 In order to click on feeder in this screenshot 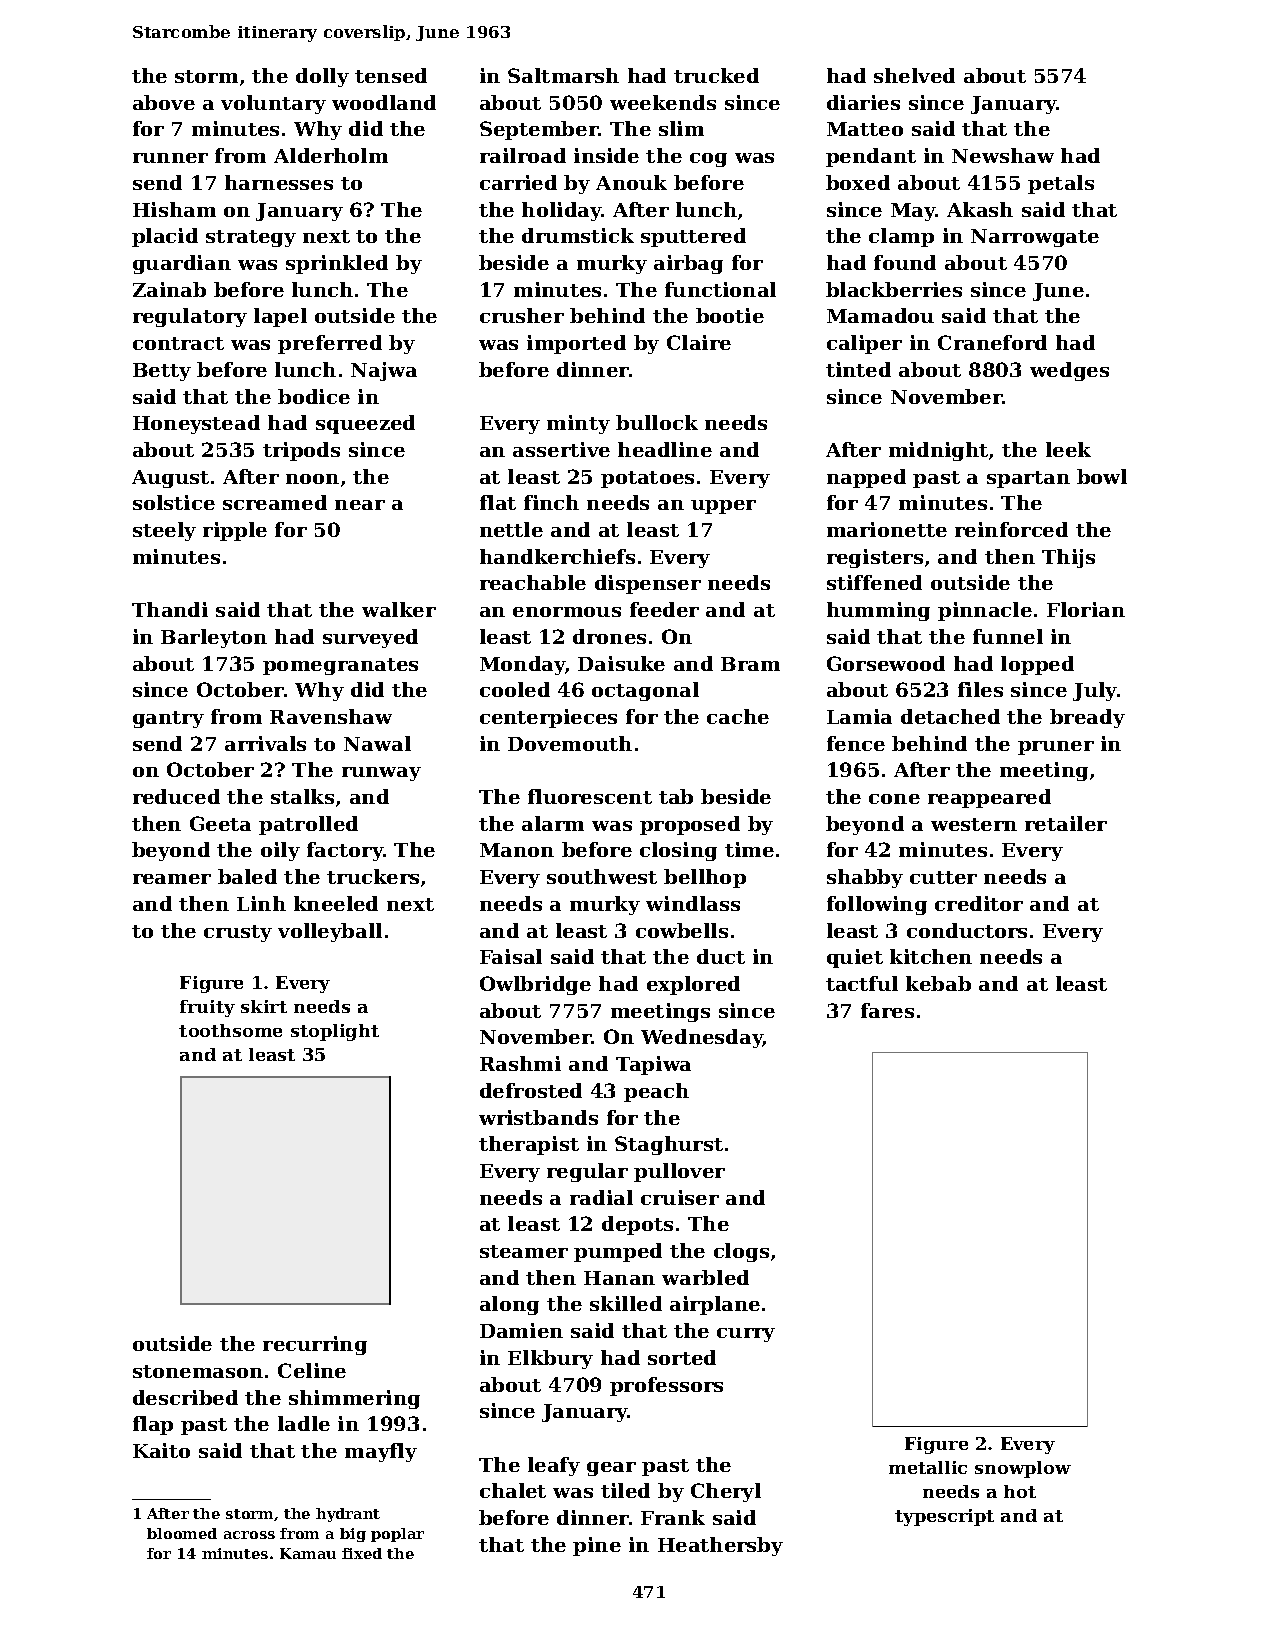, I will do `click(664, 609)`.
